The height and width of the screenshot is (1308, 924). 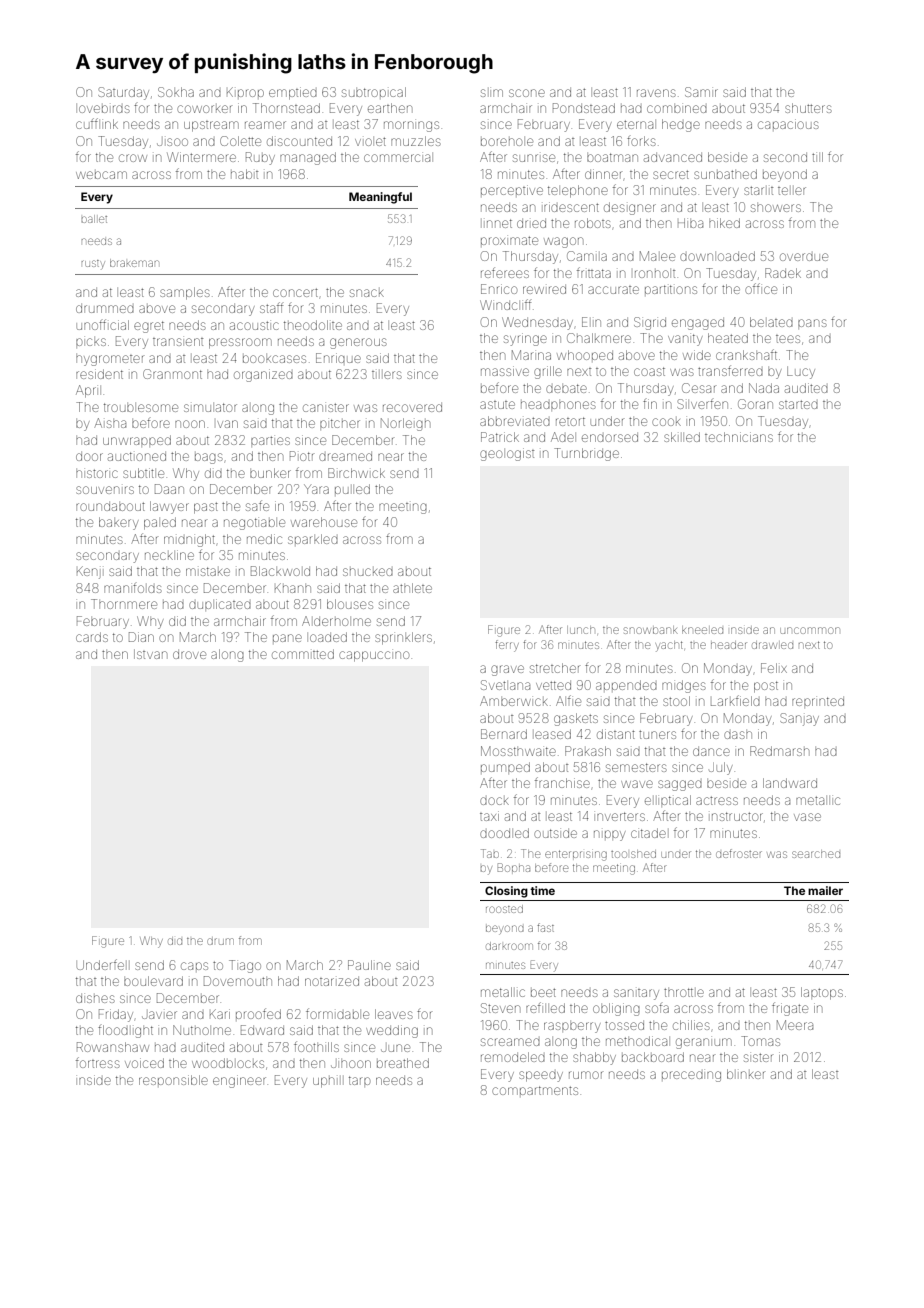 I want to click on Kiprop, so click(x=245, y=92).
